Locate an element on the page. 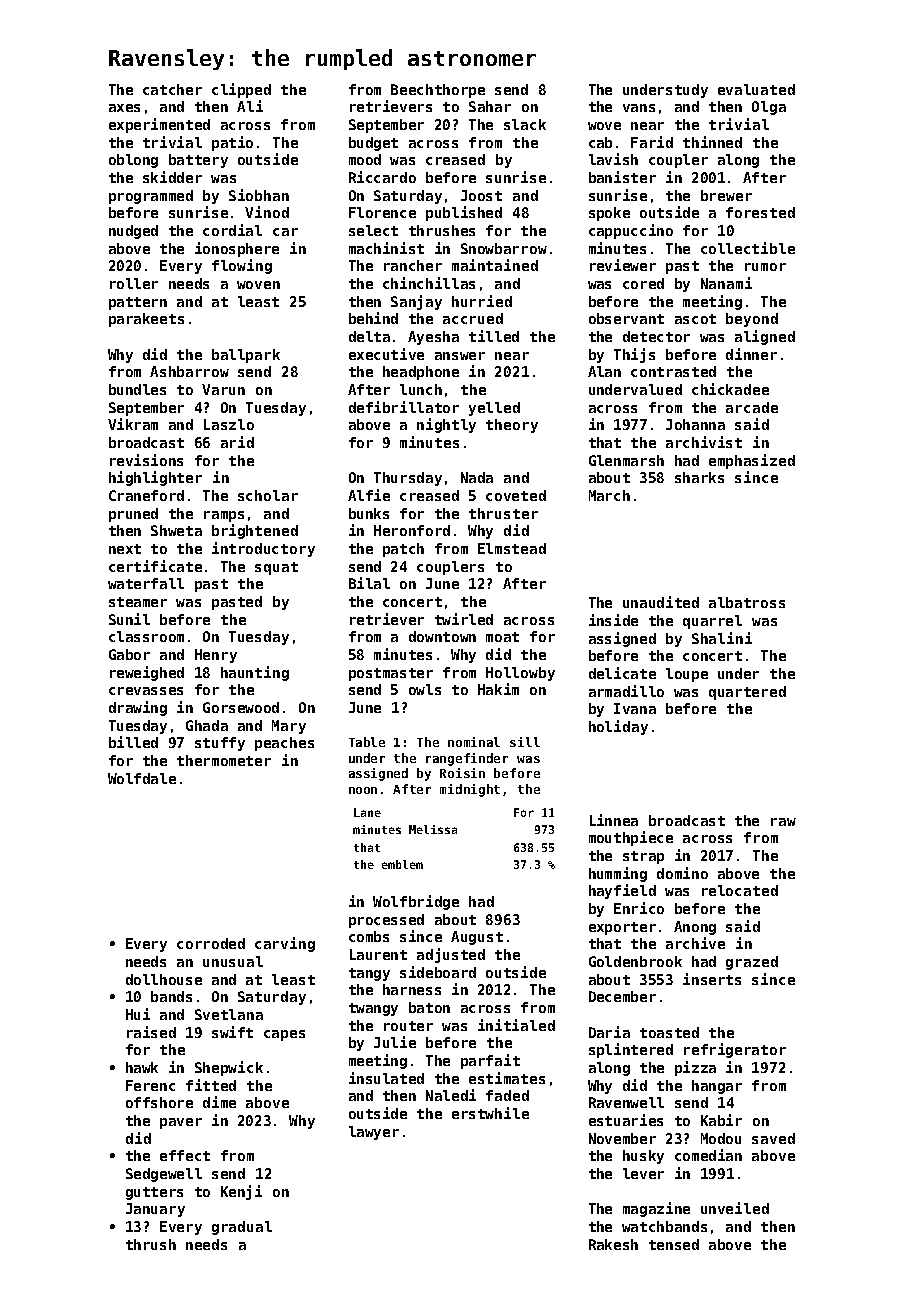  Thursday is located at coordinates (408, 479).
